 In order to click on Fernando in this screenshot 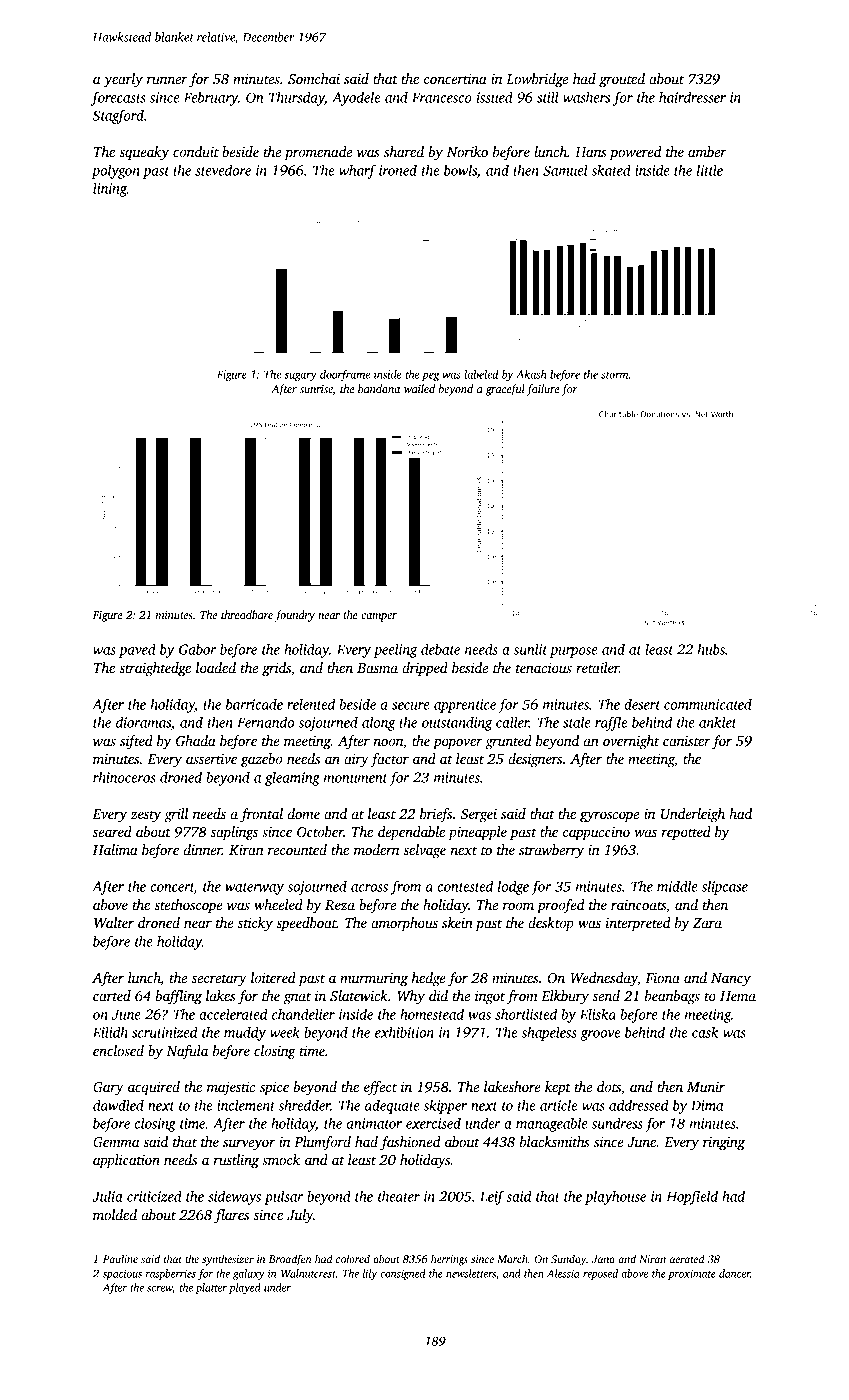, I will do `click(265, 722)`.
